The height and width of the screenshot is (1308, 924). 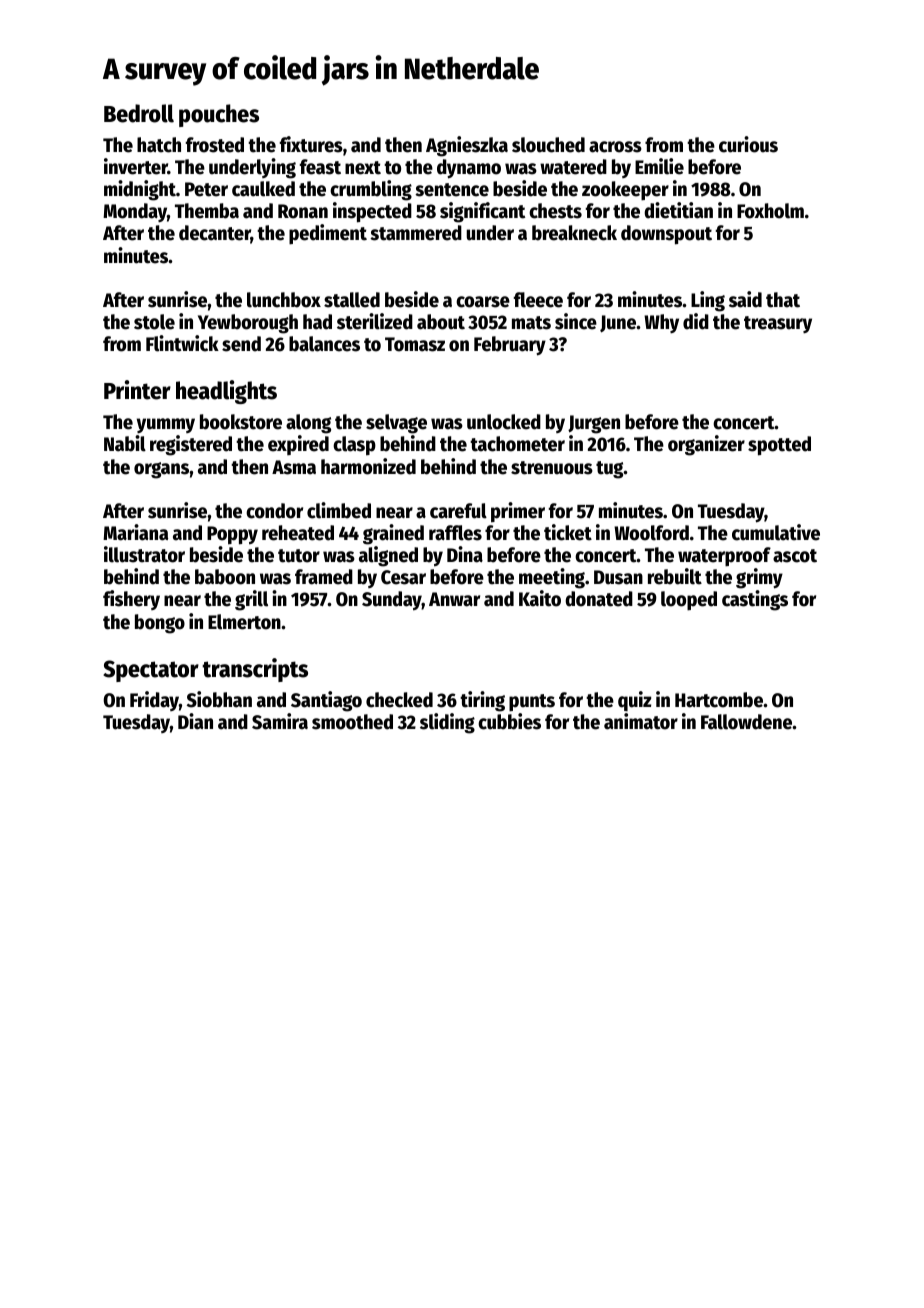 What do you see at coordinates (363, 168) in the screenshot?
I see `next` at bounding box center [363, 168].
